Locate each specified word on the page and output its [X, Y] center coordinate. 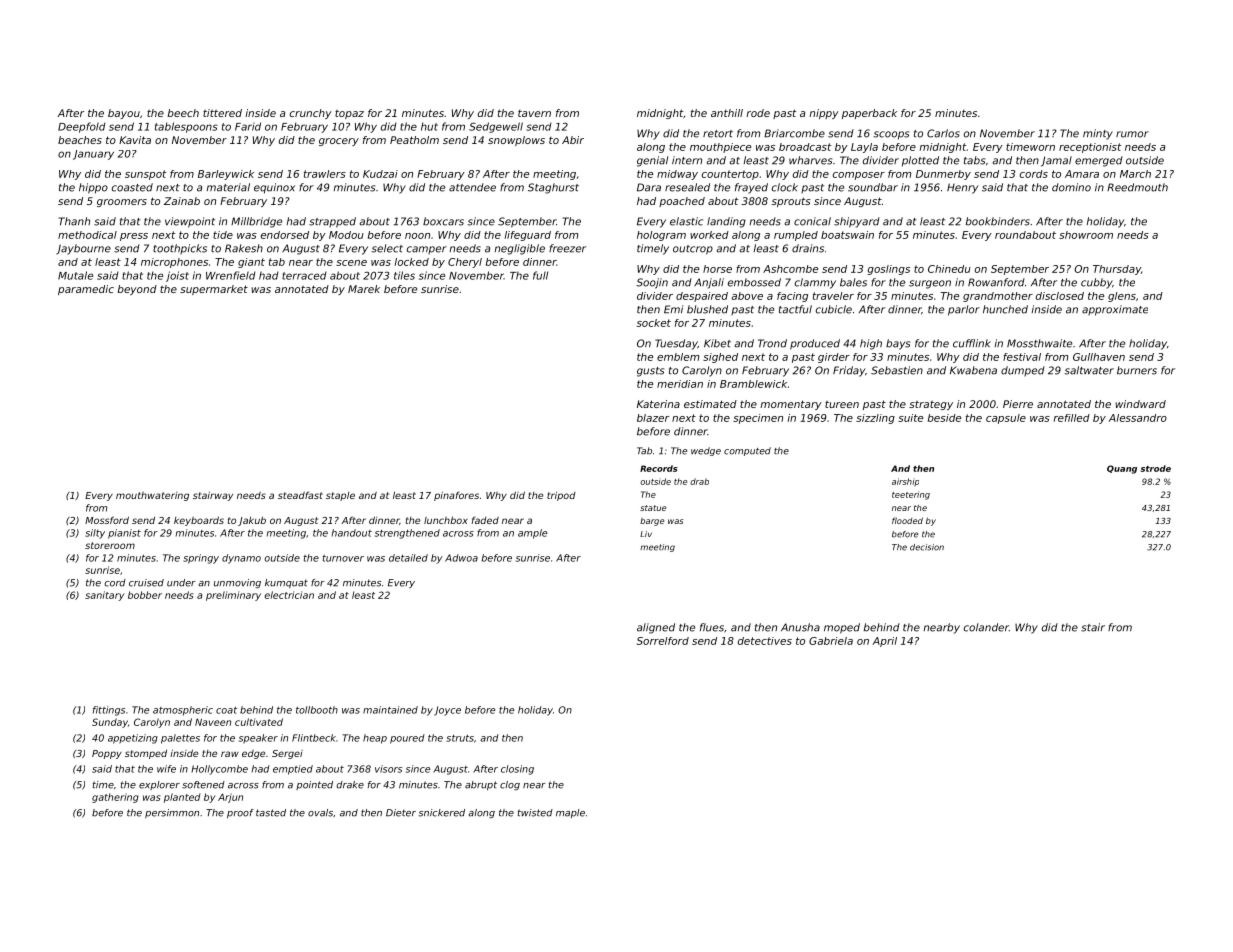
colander [986, 627]
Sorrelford [663, 641]
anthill [727, 113]
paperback [869, 114]
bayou [124, 114]
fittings [109, 711]
